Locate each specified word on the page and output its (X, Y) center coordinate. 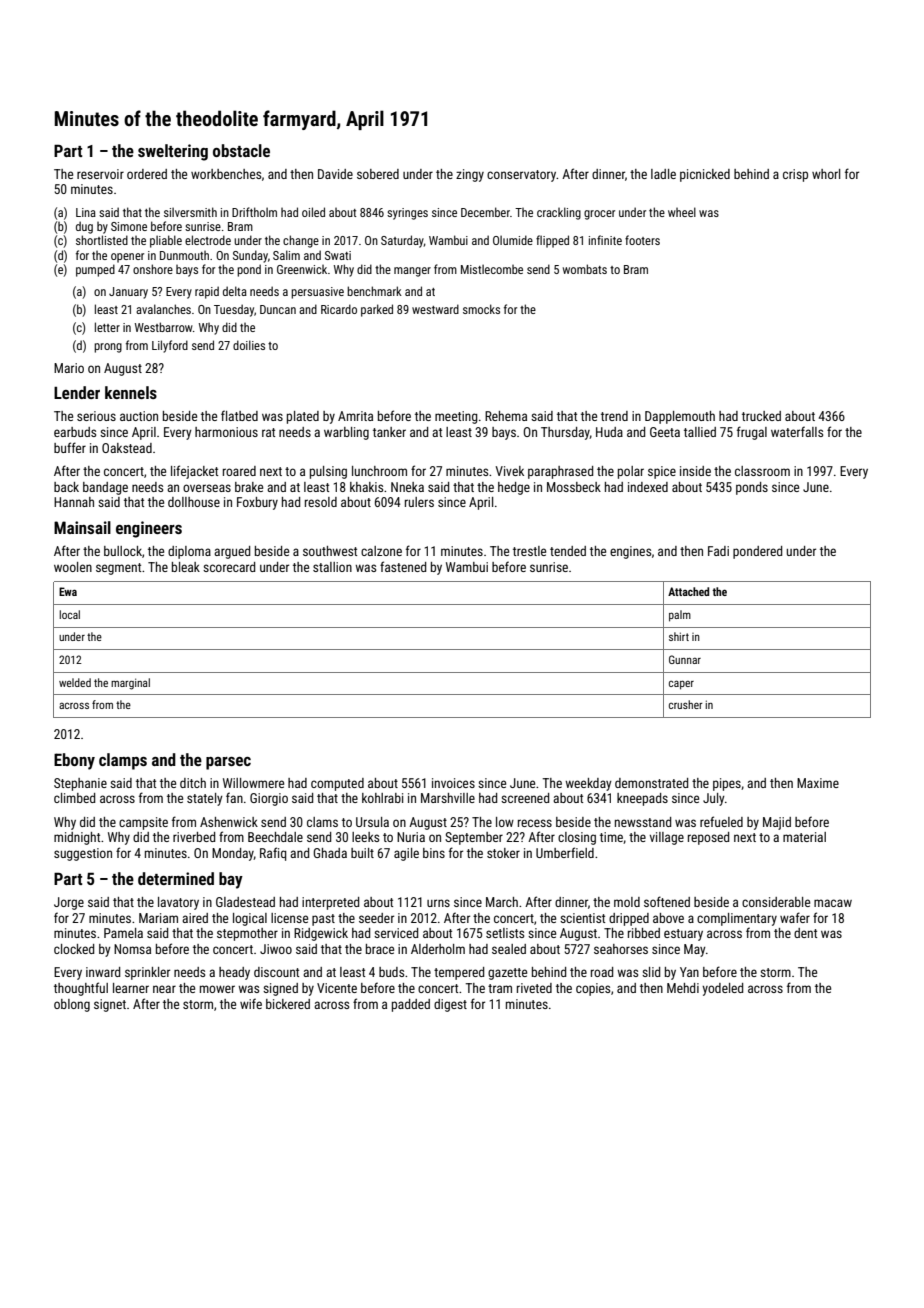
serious (96, 416)
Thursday (565, 433)
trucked (761, 416)
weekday (588, 784)
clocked (74, 949)
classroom (762, 471)
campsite (143, 823)
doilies (249, 345)
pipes (727, 784)
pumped (95, 270)
